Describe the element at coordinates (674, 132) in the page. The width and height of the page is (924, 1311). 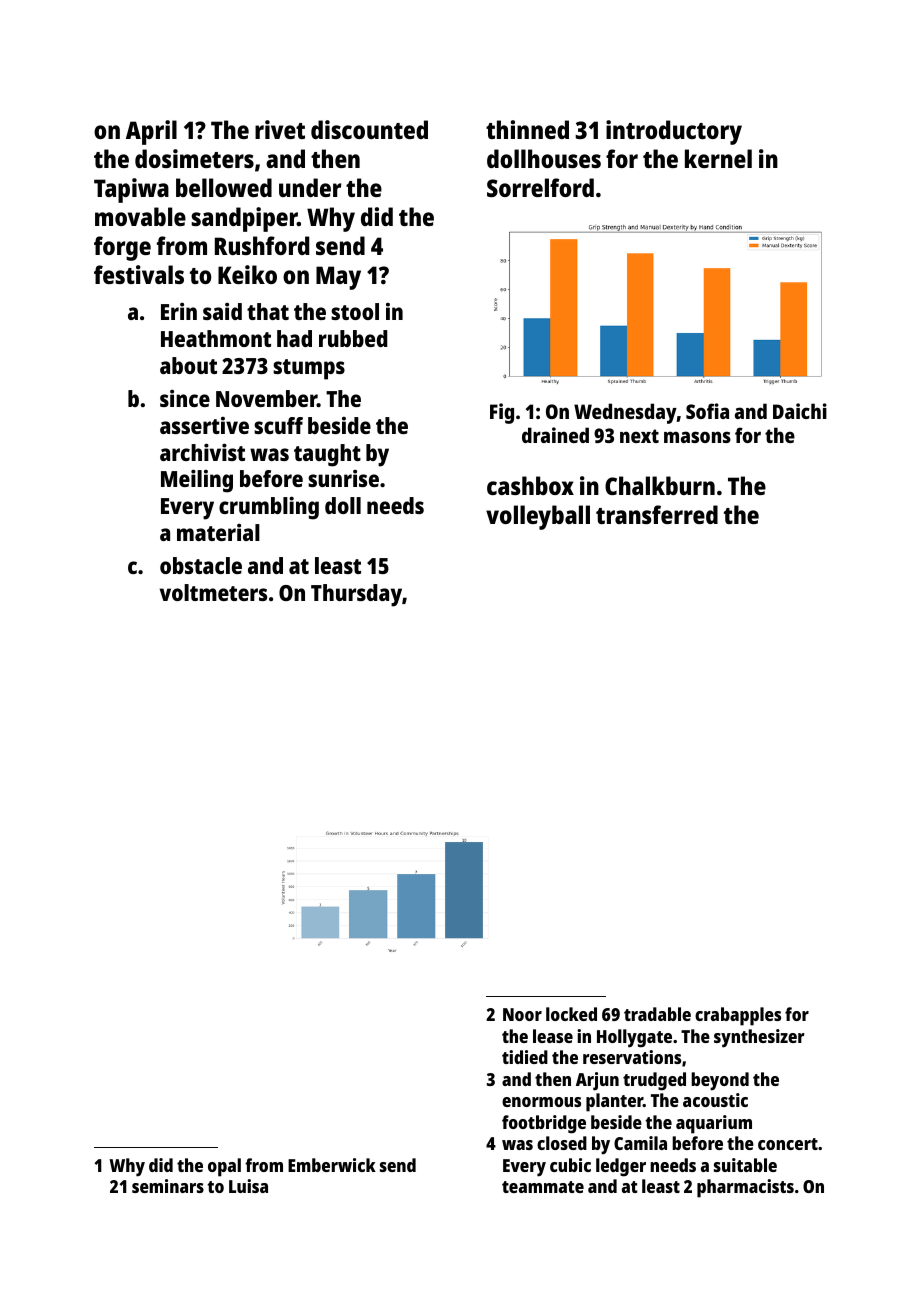
I see `introductory` at that location.
